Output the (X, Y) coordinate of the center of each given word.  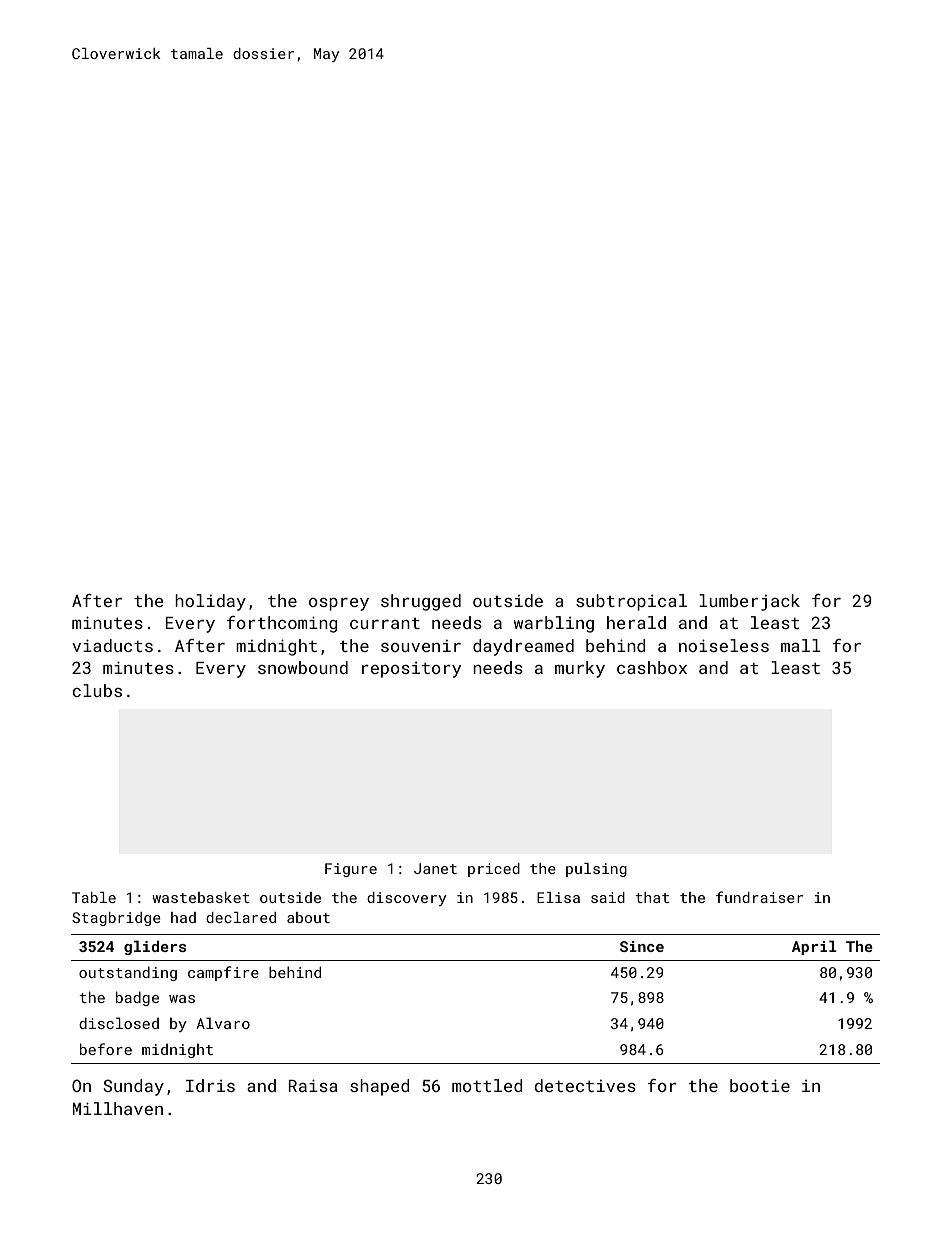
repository (411, 670)
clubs (97, 690)
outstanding (128, 973)
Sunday (134, 1087)
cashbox (652, 667)
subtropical (631, 602)
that (652, 897)
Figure (351, 870)
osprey (339, 604)
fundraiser (759, 897)
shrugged (421, 602)
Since (642, 946)
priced (494, 870)
